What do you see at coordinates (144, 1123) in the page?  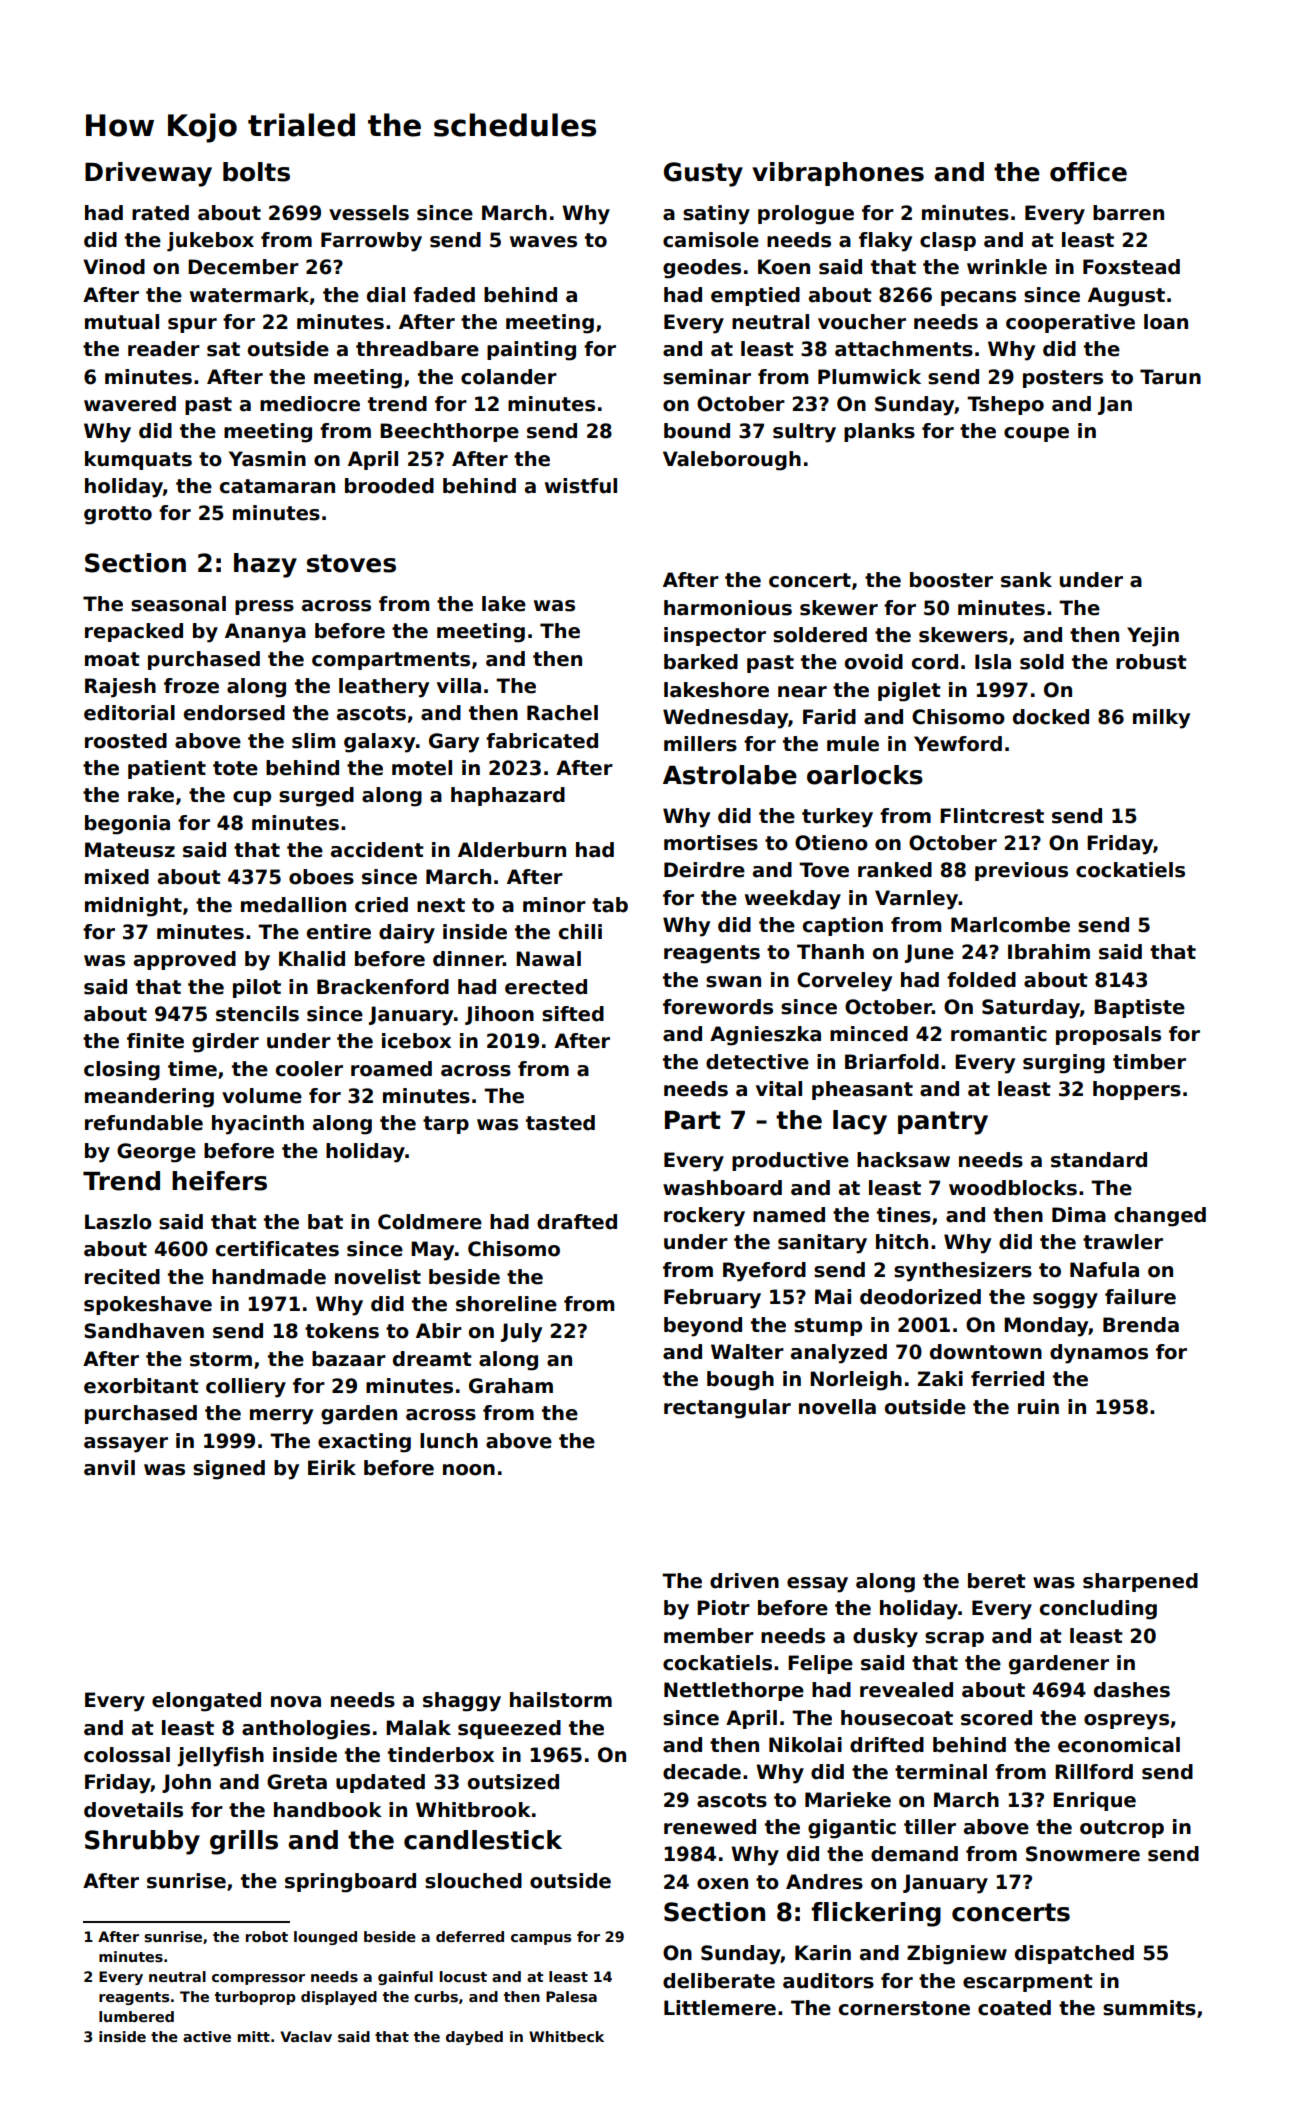 I see `refundable` at bounding box center [144, 1123].
